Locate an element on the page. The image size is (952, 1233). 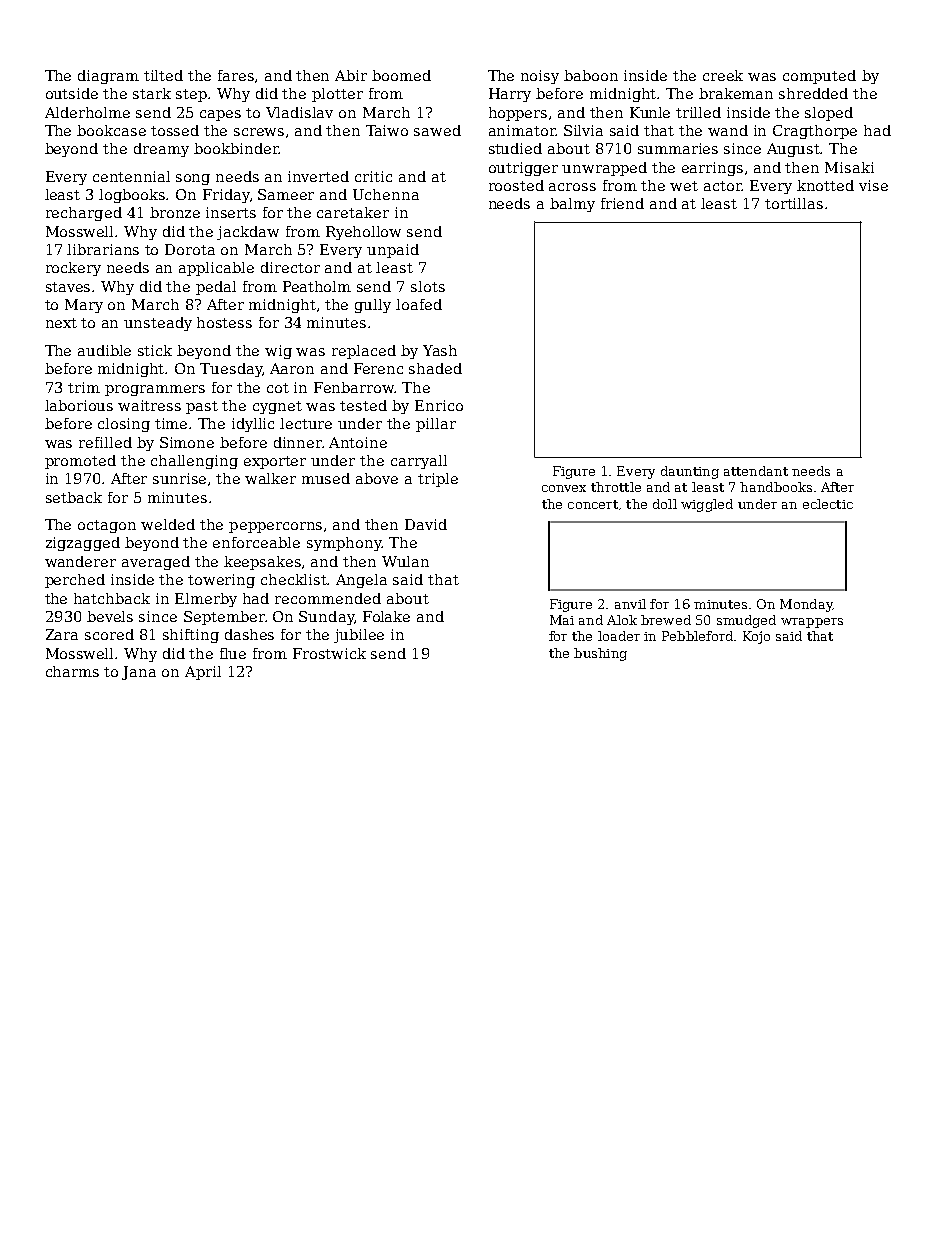
welded is located at coordinates (168, 524).
